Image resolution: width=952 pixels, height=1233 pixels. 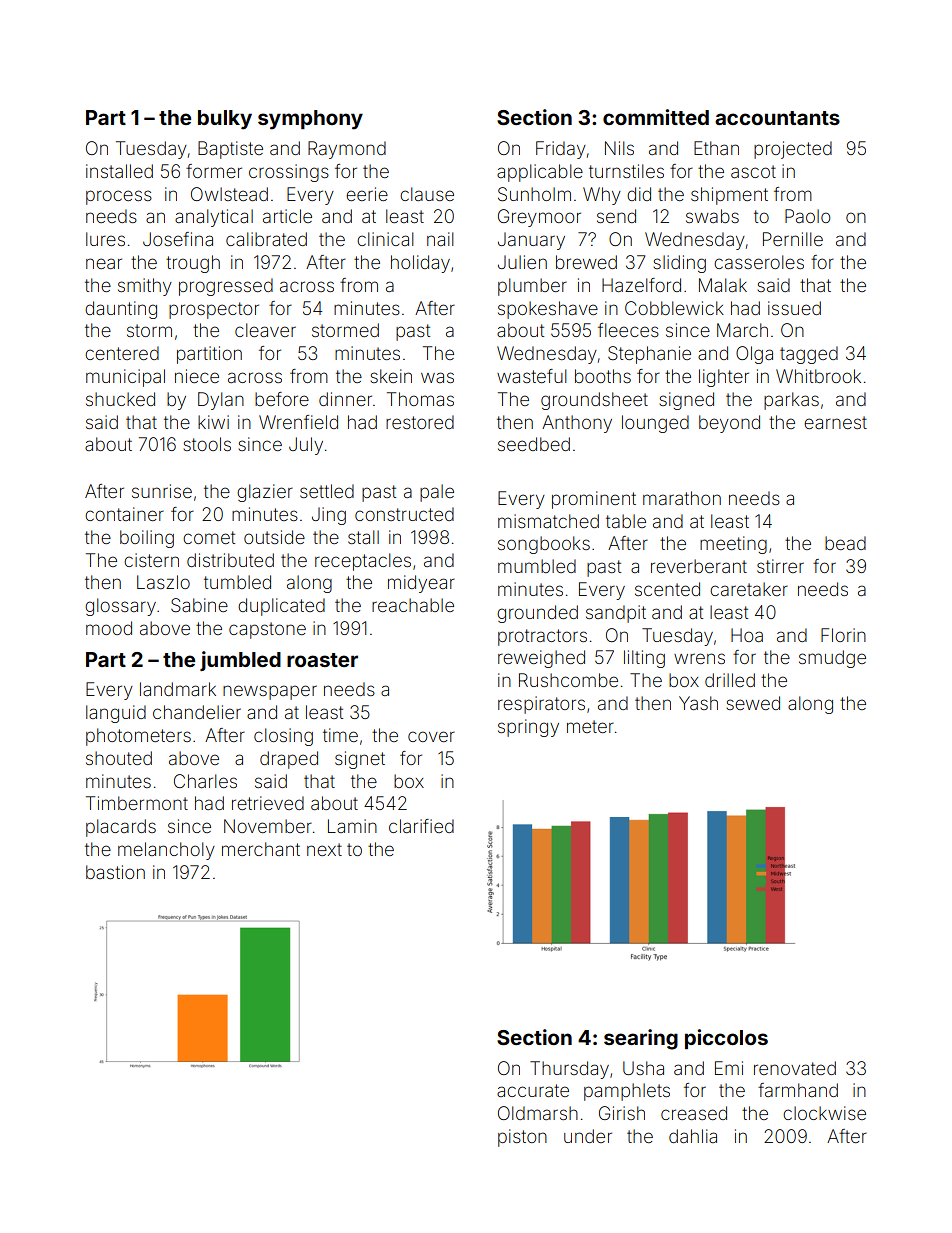 I want to click on dahlia, so click(x=693, y=1136).
